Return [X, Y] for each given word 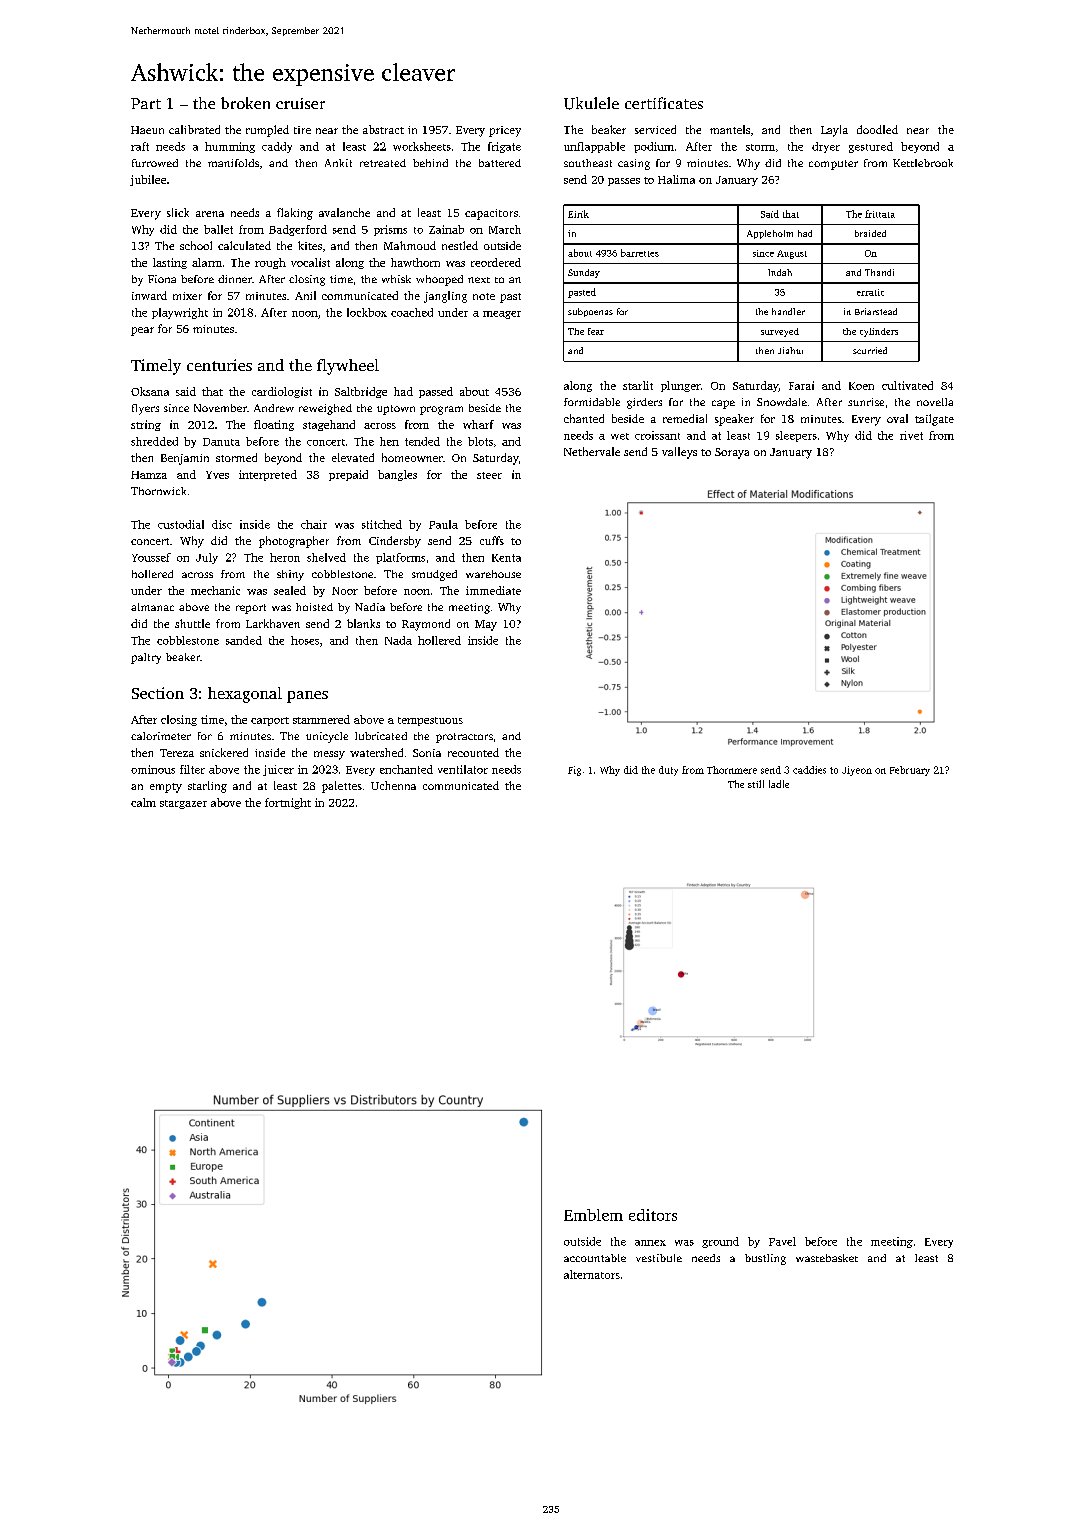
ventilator [463, 769]
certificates [664, 103]
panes [307, 697]
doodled [877, 129]
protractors [464, 738]
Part [146, 103]
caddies [809, 770]
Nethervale [592, 451]
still [756, 784]
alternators [592, 1274]
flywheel [348, 367]
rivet [911, 435]
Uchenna [393, 785]
